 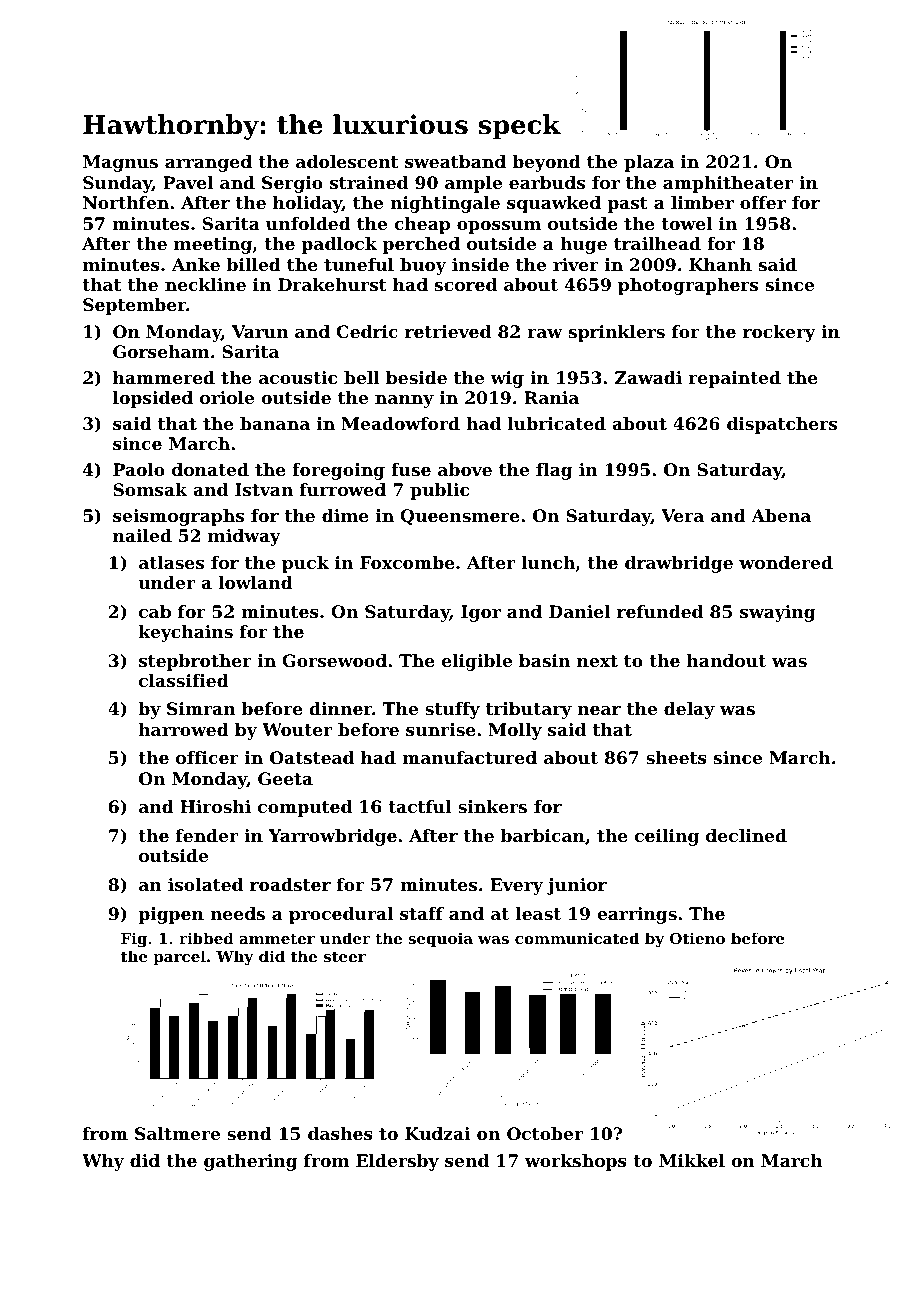 I want to click on amphitheater, so click(x=728, y=184).
